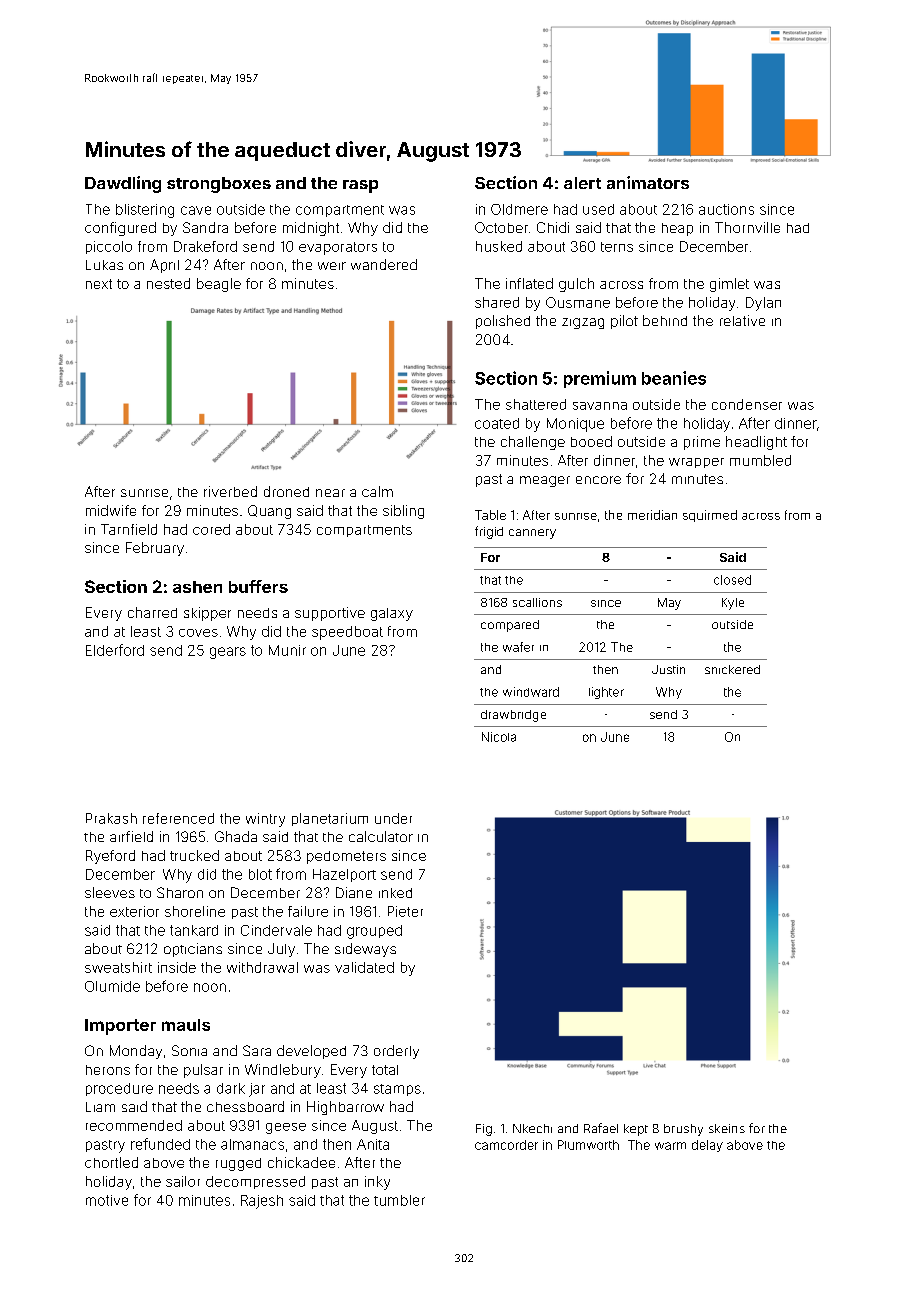 The image size is (908, 1316). Describe the element at coordinates (364, 967) in the screenshot. I see `validated` at that location.
